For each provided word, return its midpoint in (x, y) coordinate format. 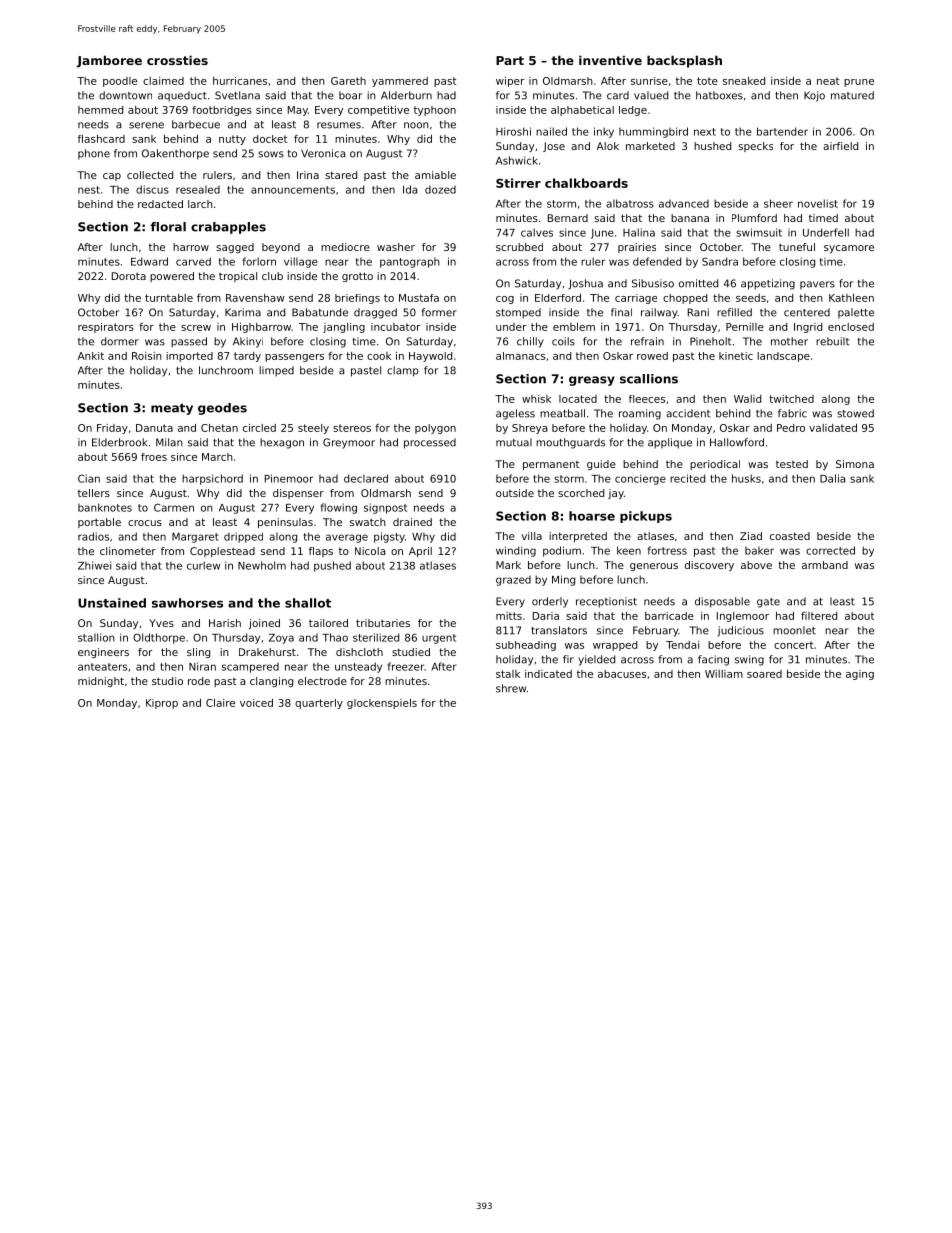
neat (828, 81)
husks (746, 478)
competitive (378, 111)
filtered (819, 616)
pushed (332, 566)
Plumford (754, 218)
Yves (161, 623)
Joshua (585, 284)
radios (93, 536)
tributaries (383, 623)
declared (366, 478)
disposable (722, 602)
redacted (160, 204)
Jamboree (109, 61)
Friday (112, 429)
